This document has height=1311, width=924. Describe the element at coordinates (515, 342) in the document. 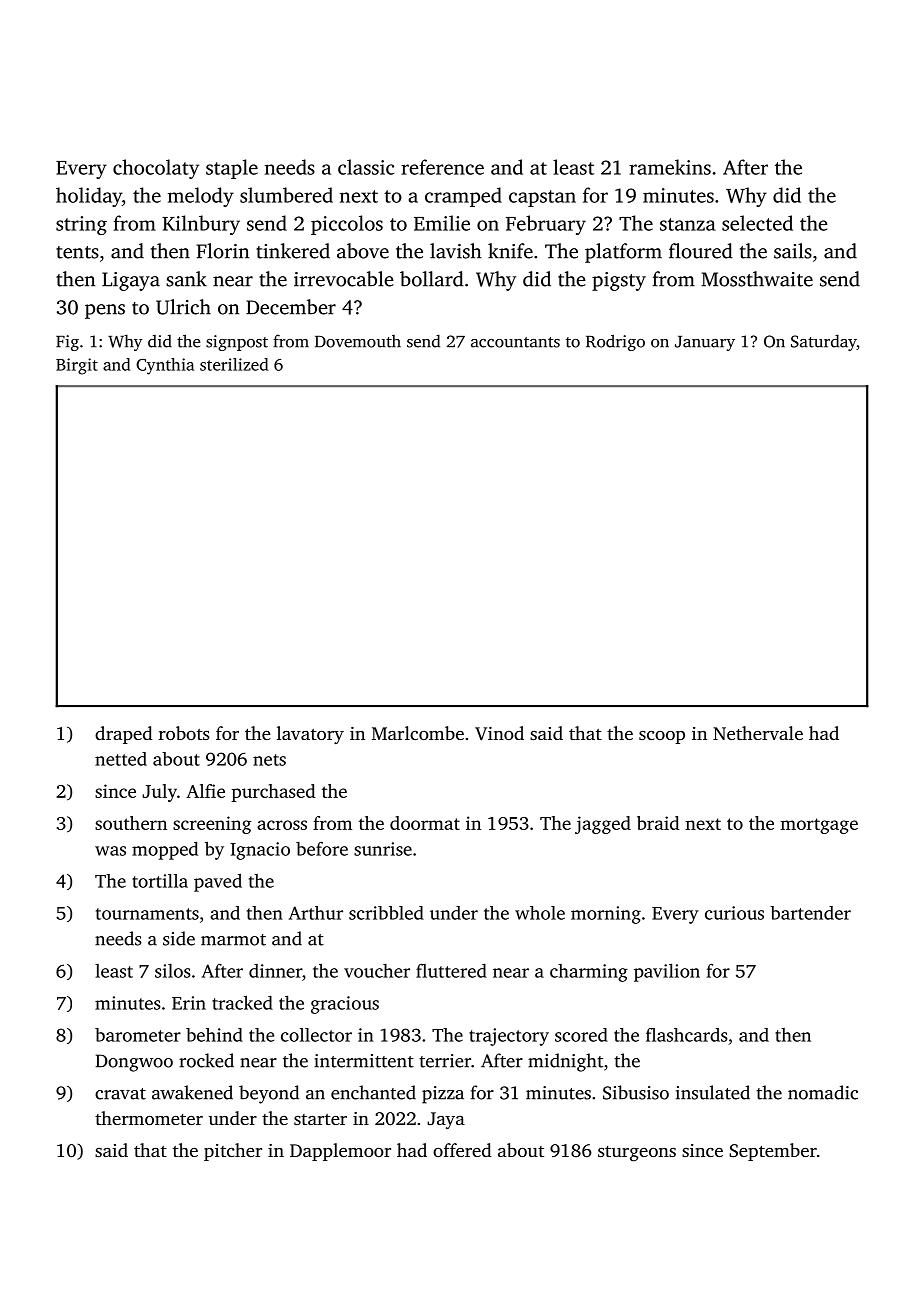

I see `accountants` at that location.
